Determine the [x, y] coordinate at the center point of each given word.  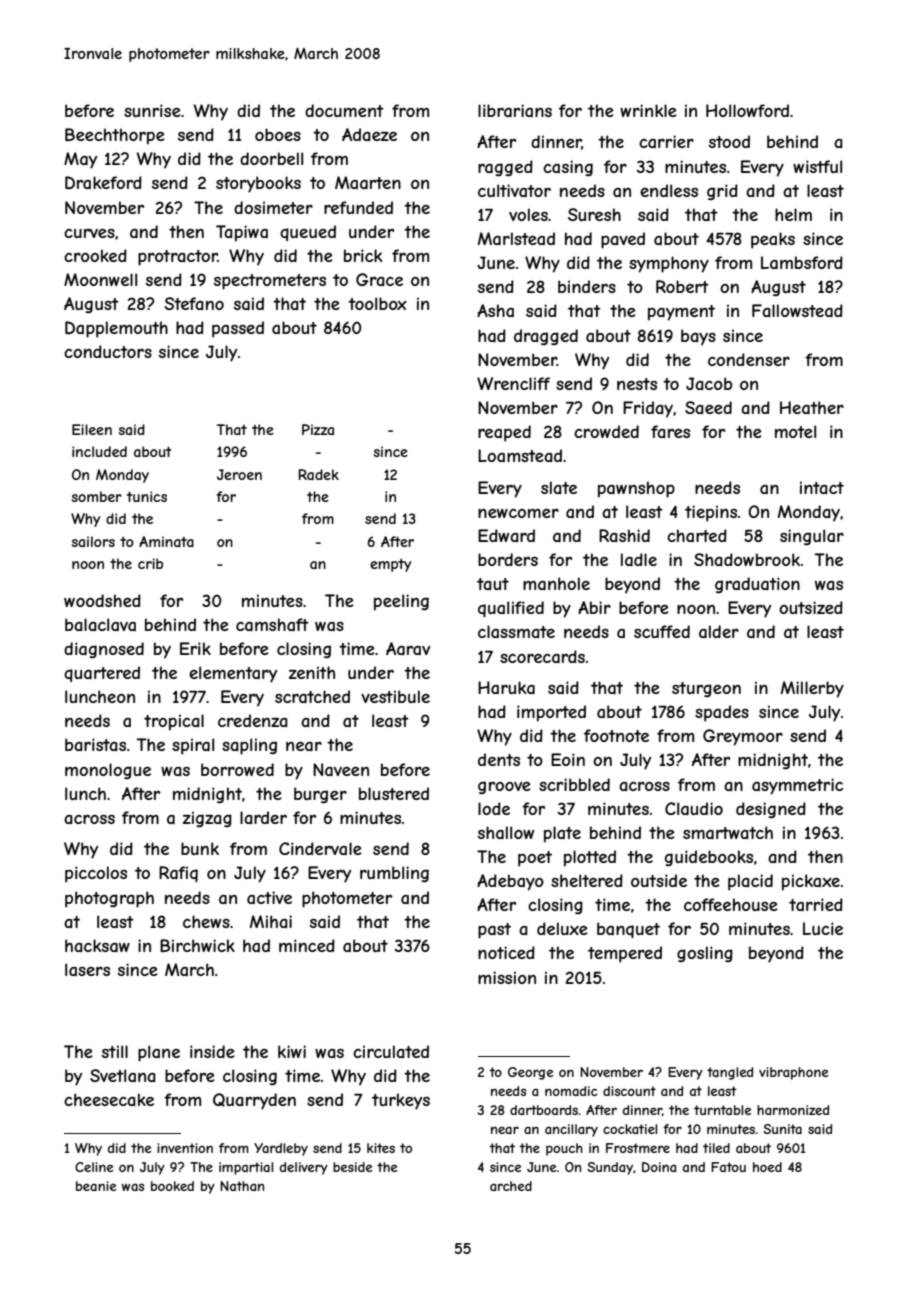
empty [390, 565]
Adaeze [369, 134]
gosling [705, 954]
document [344, 110]
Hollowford [747, 110]
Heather [812, 407]
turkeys [401, 1101]
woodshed [102, 600]
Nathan [242, 1186]
